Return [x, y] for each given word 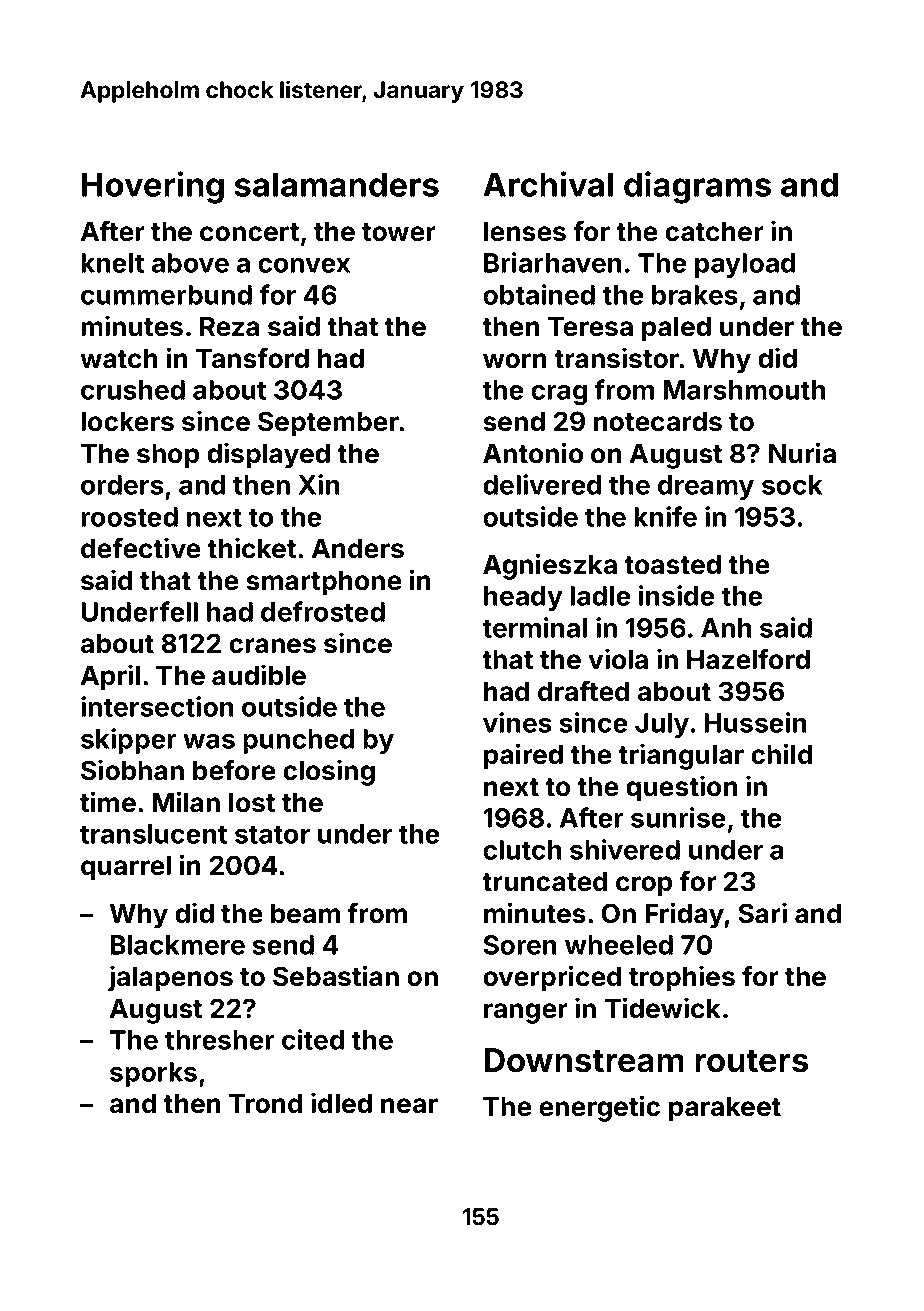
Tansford [252, 358]
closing [329, 772]
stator [272, 834]
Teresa [590, 326]
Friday [684, 915]
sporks [153, 1074]
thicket [251, 548]
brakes [695, 295]
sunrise [678, 817]
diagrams [697, 187]
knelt [112, 263]
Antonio [533, 453]
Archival [548, 184]
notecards [658, 421]
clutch [522, 850]
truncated [544, 881]
